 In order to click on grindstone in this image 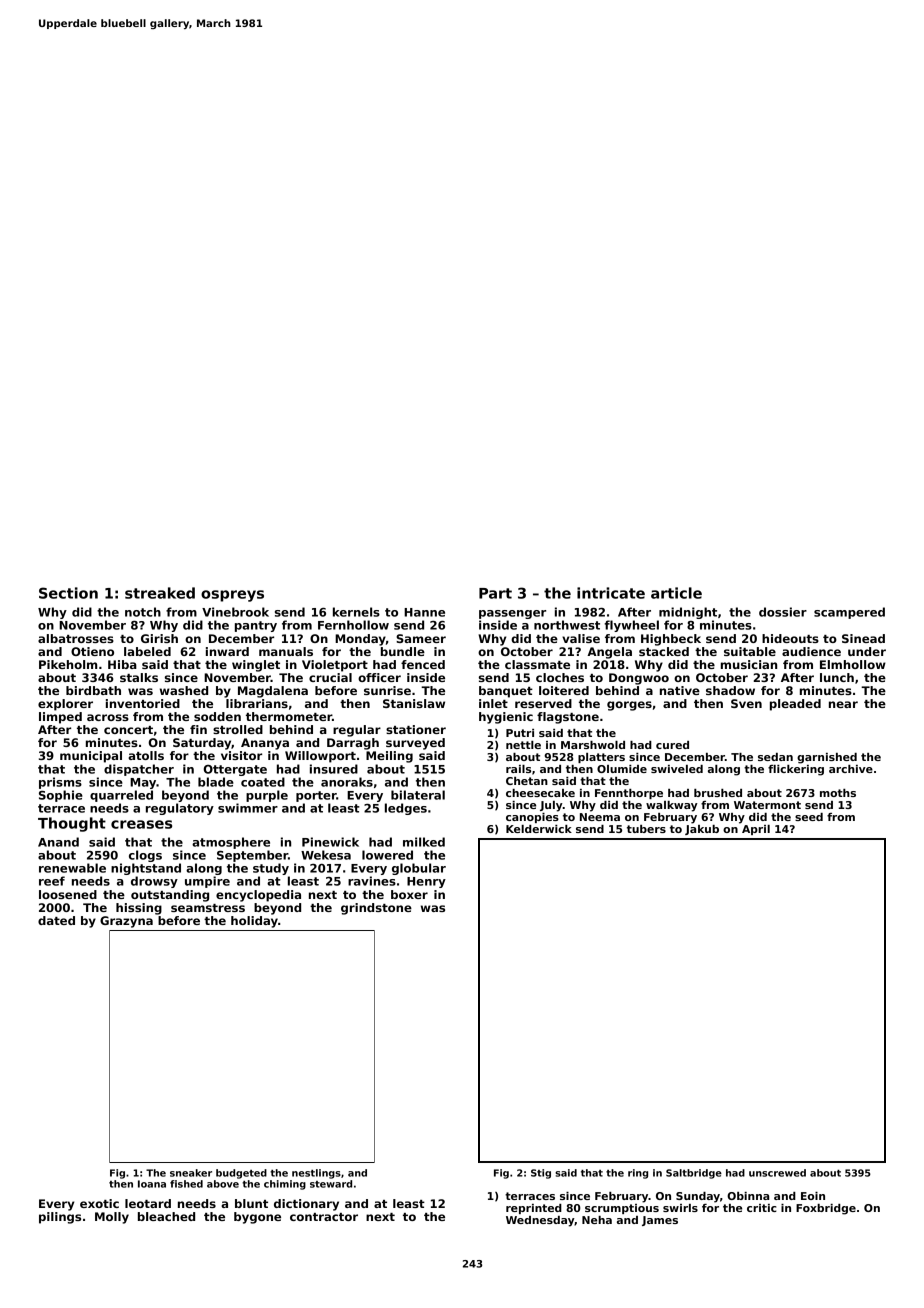, I will do `click(376, 909)`.
